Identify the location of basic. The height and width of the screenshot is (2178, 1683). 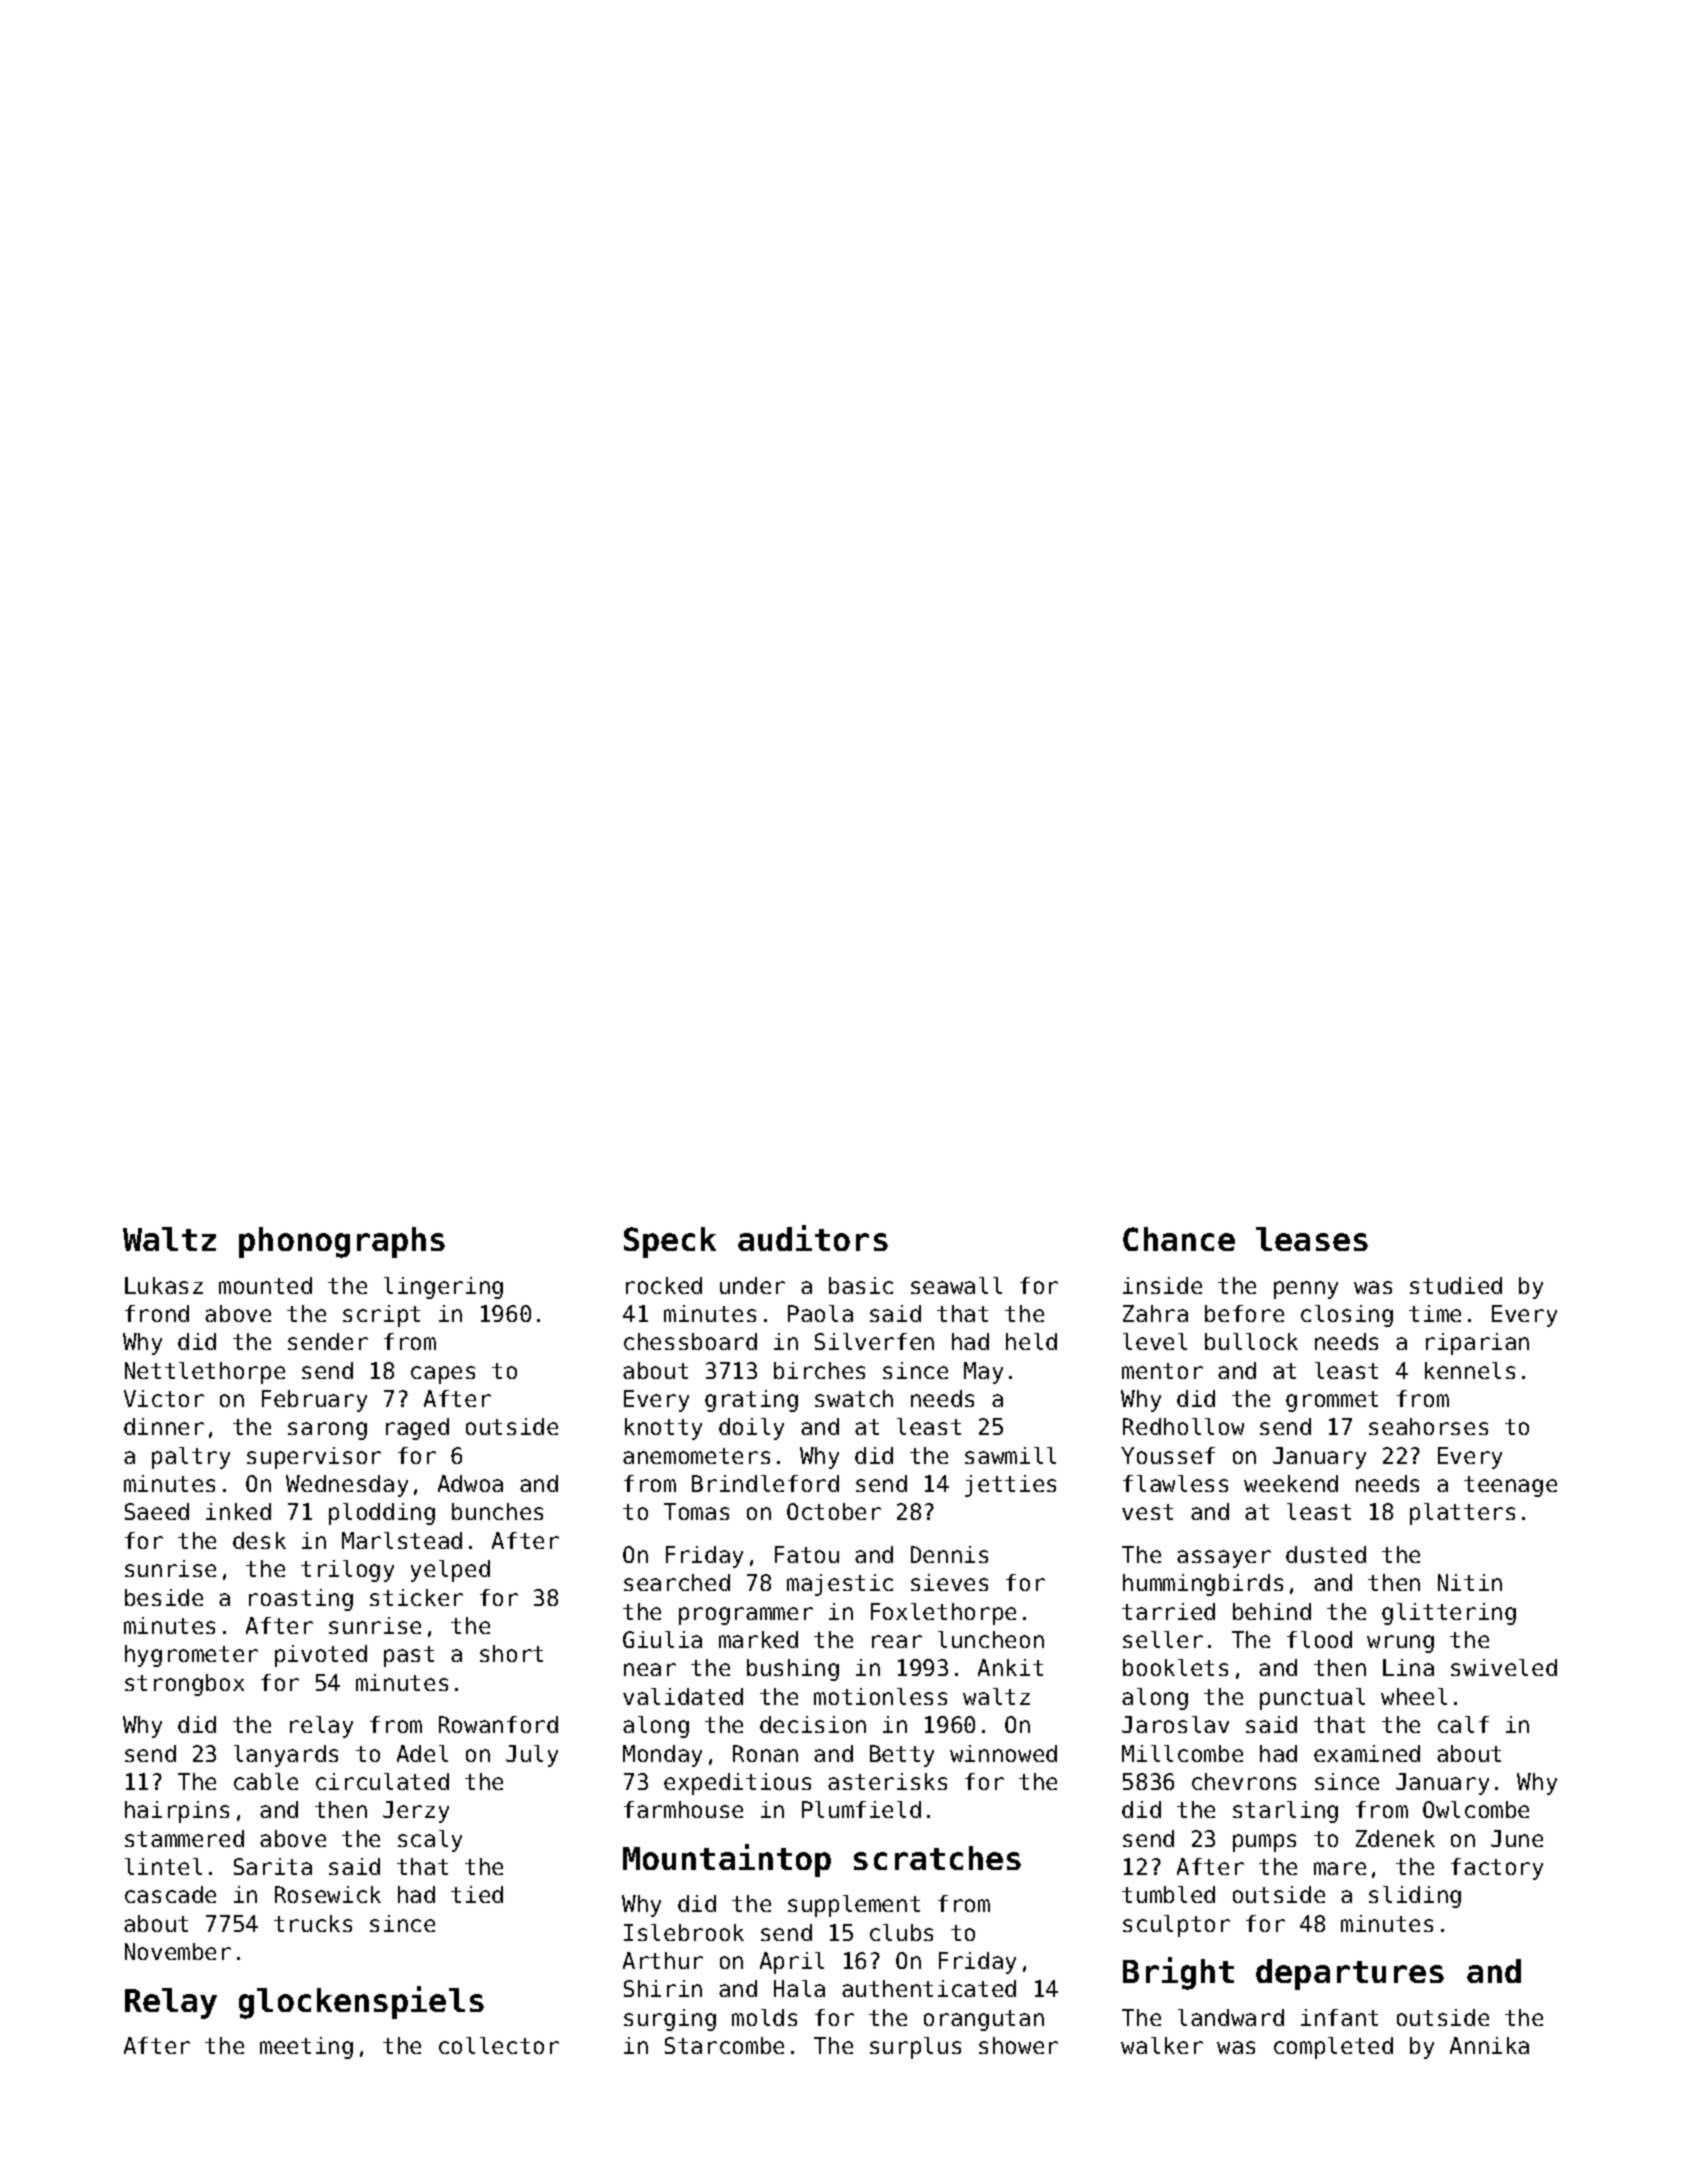
(861, 1285).
